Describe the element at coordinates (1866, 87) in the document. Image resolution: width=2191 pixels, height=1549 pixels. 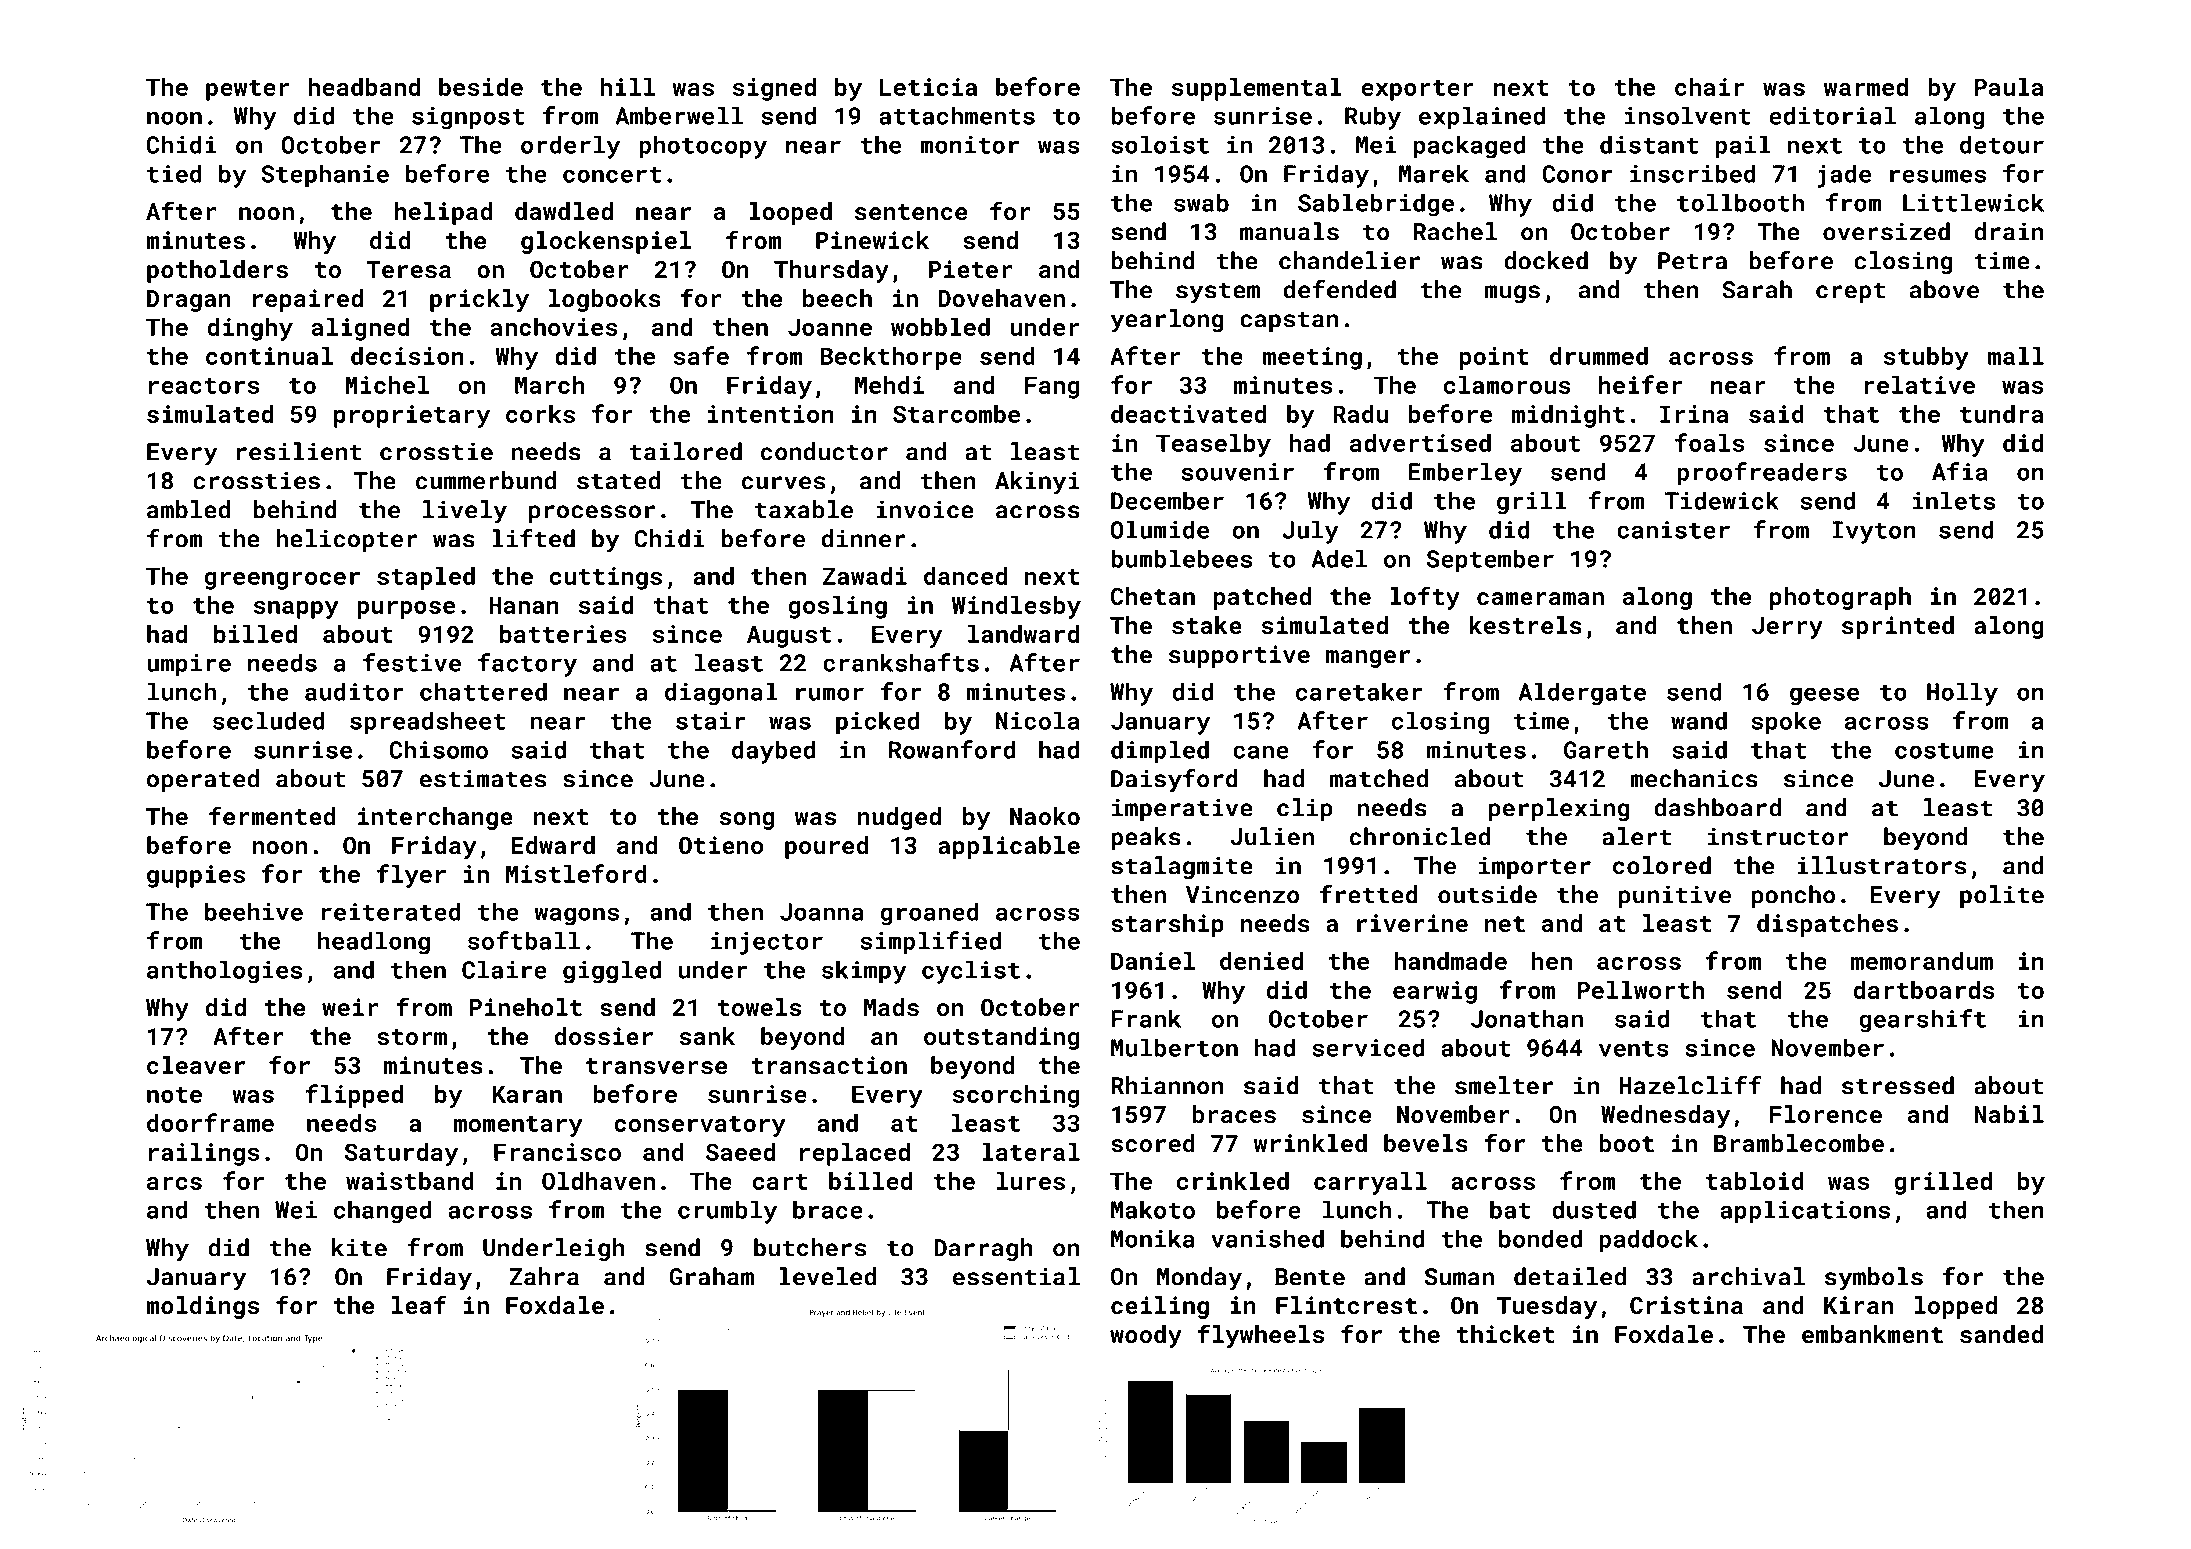
I see `warmed` at that location.
